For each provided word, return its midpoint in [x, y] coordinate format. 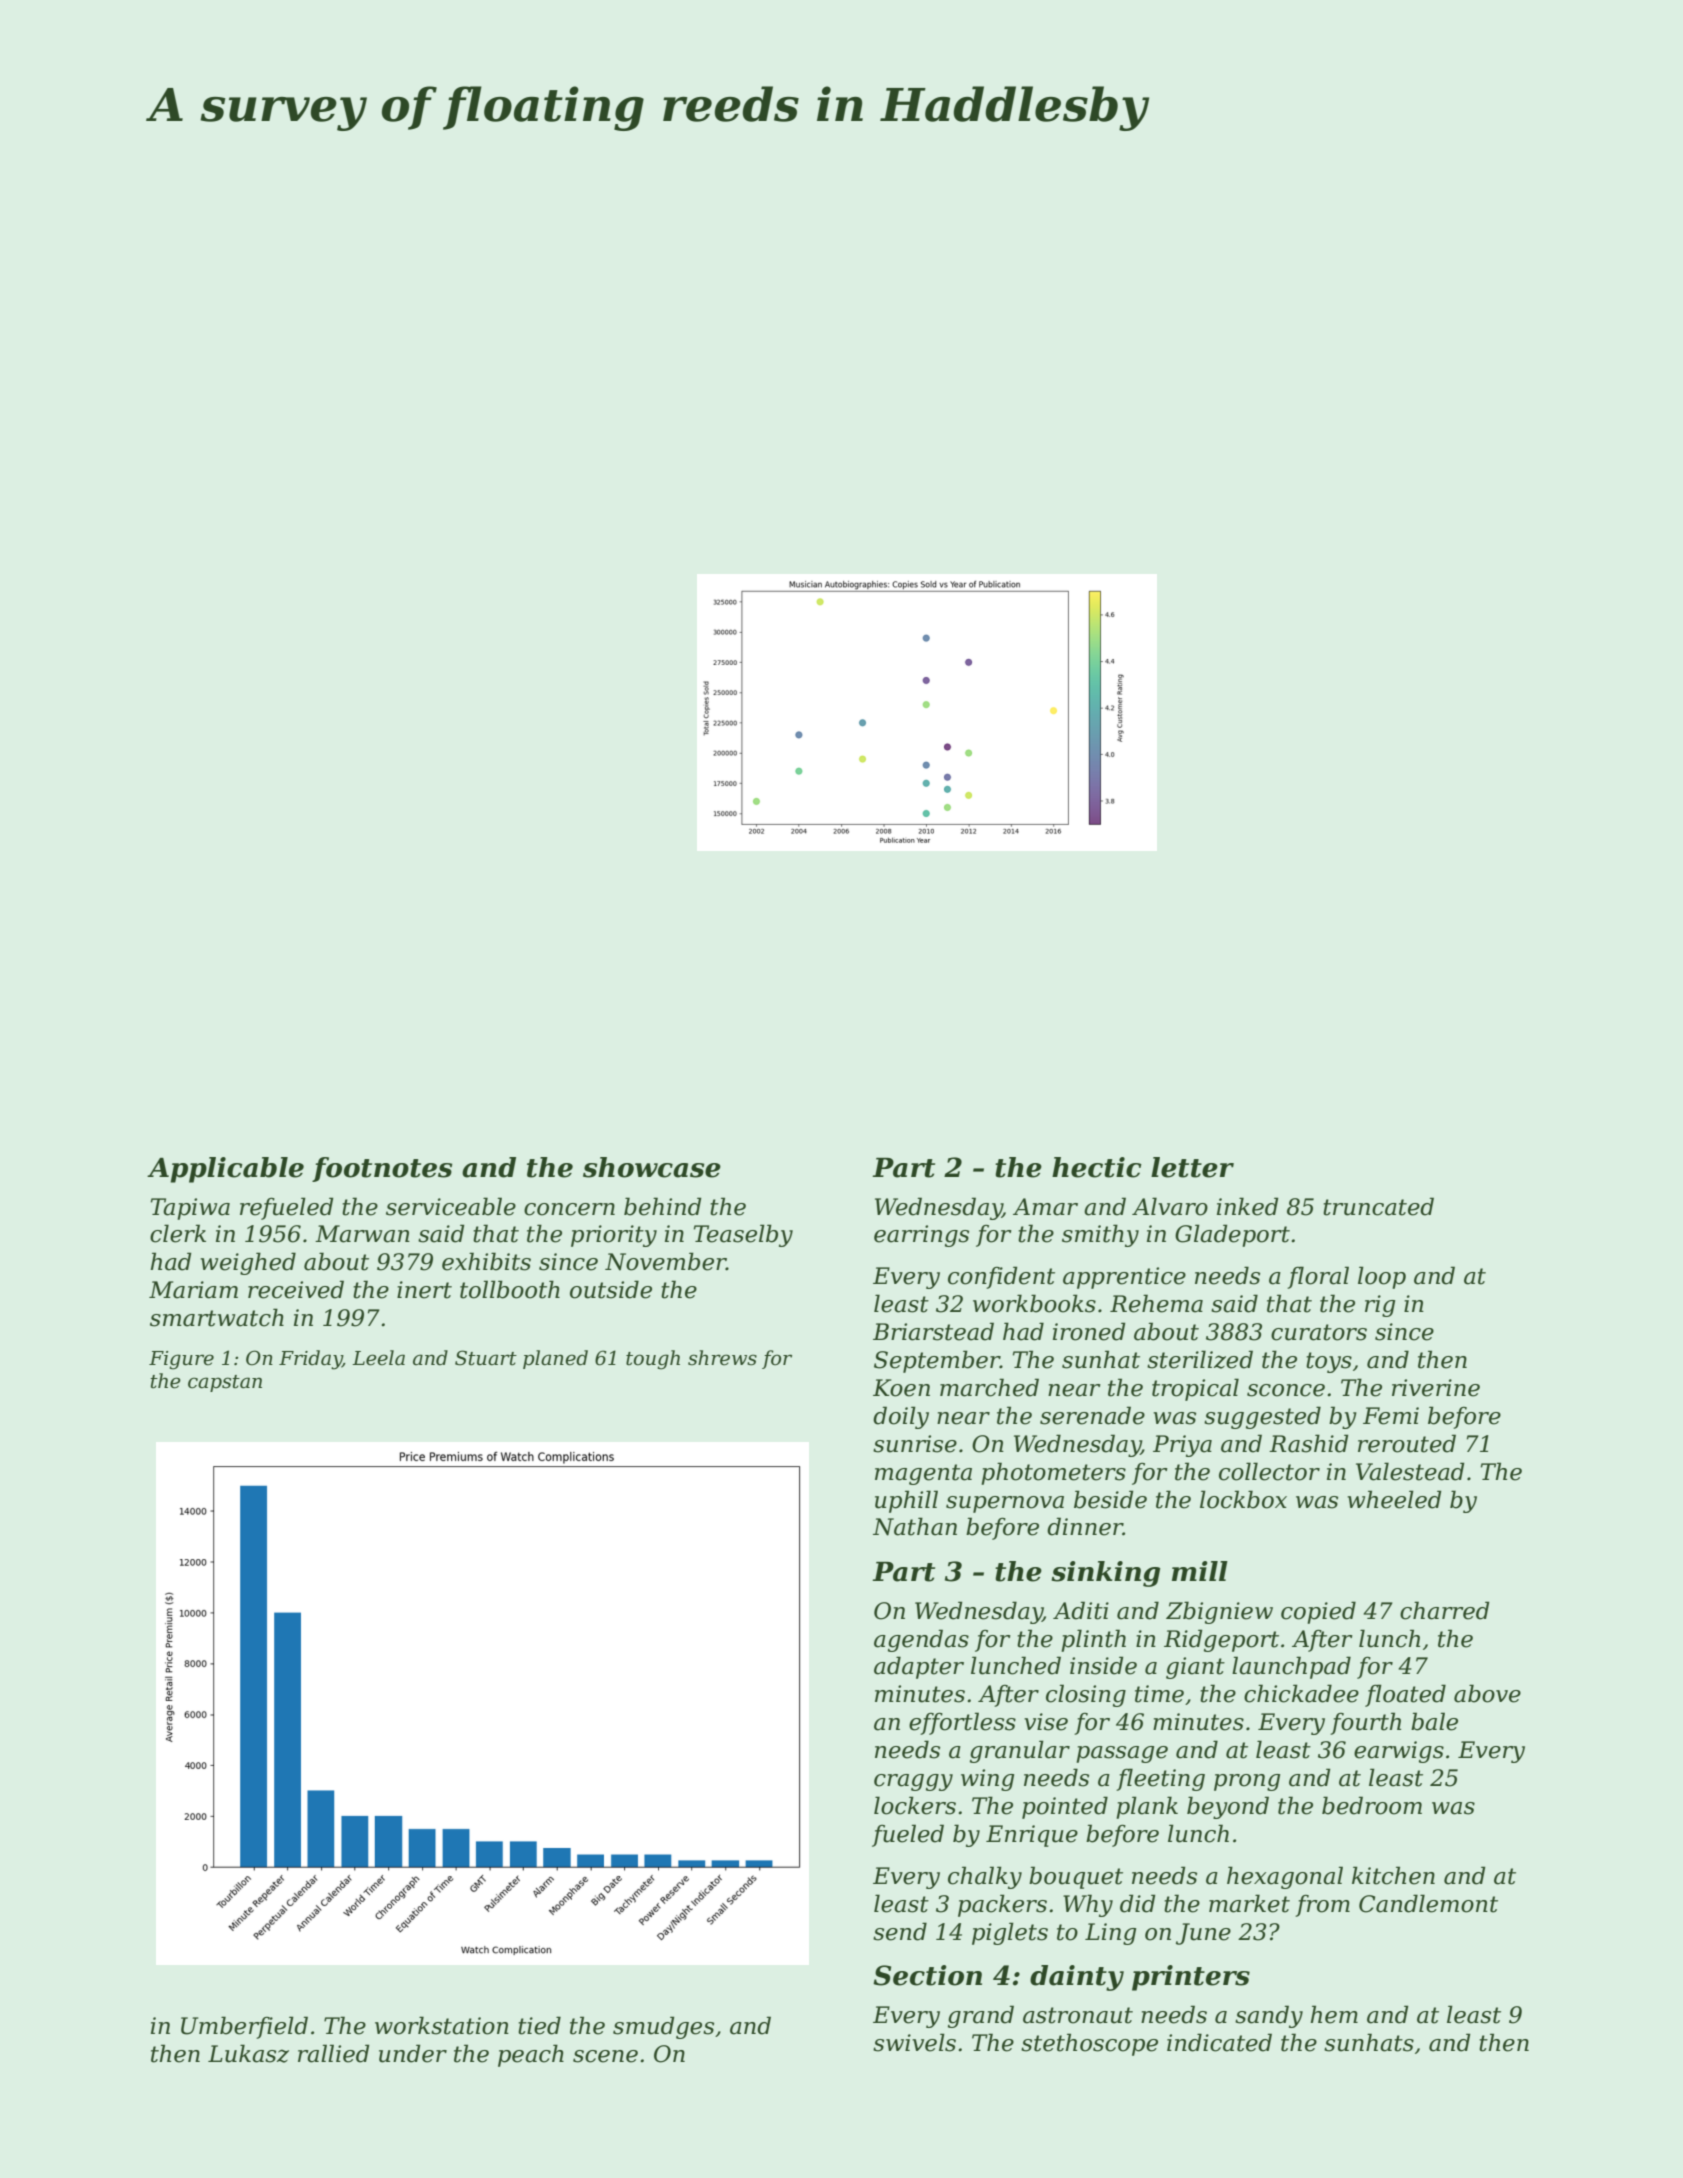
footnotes [382, 1169]
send [900, 1931]
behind [662, 1206]
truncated [1378, 1206]
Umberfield [244, 2027]
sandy [1269, 2016]
